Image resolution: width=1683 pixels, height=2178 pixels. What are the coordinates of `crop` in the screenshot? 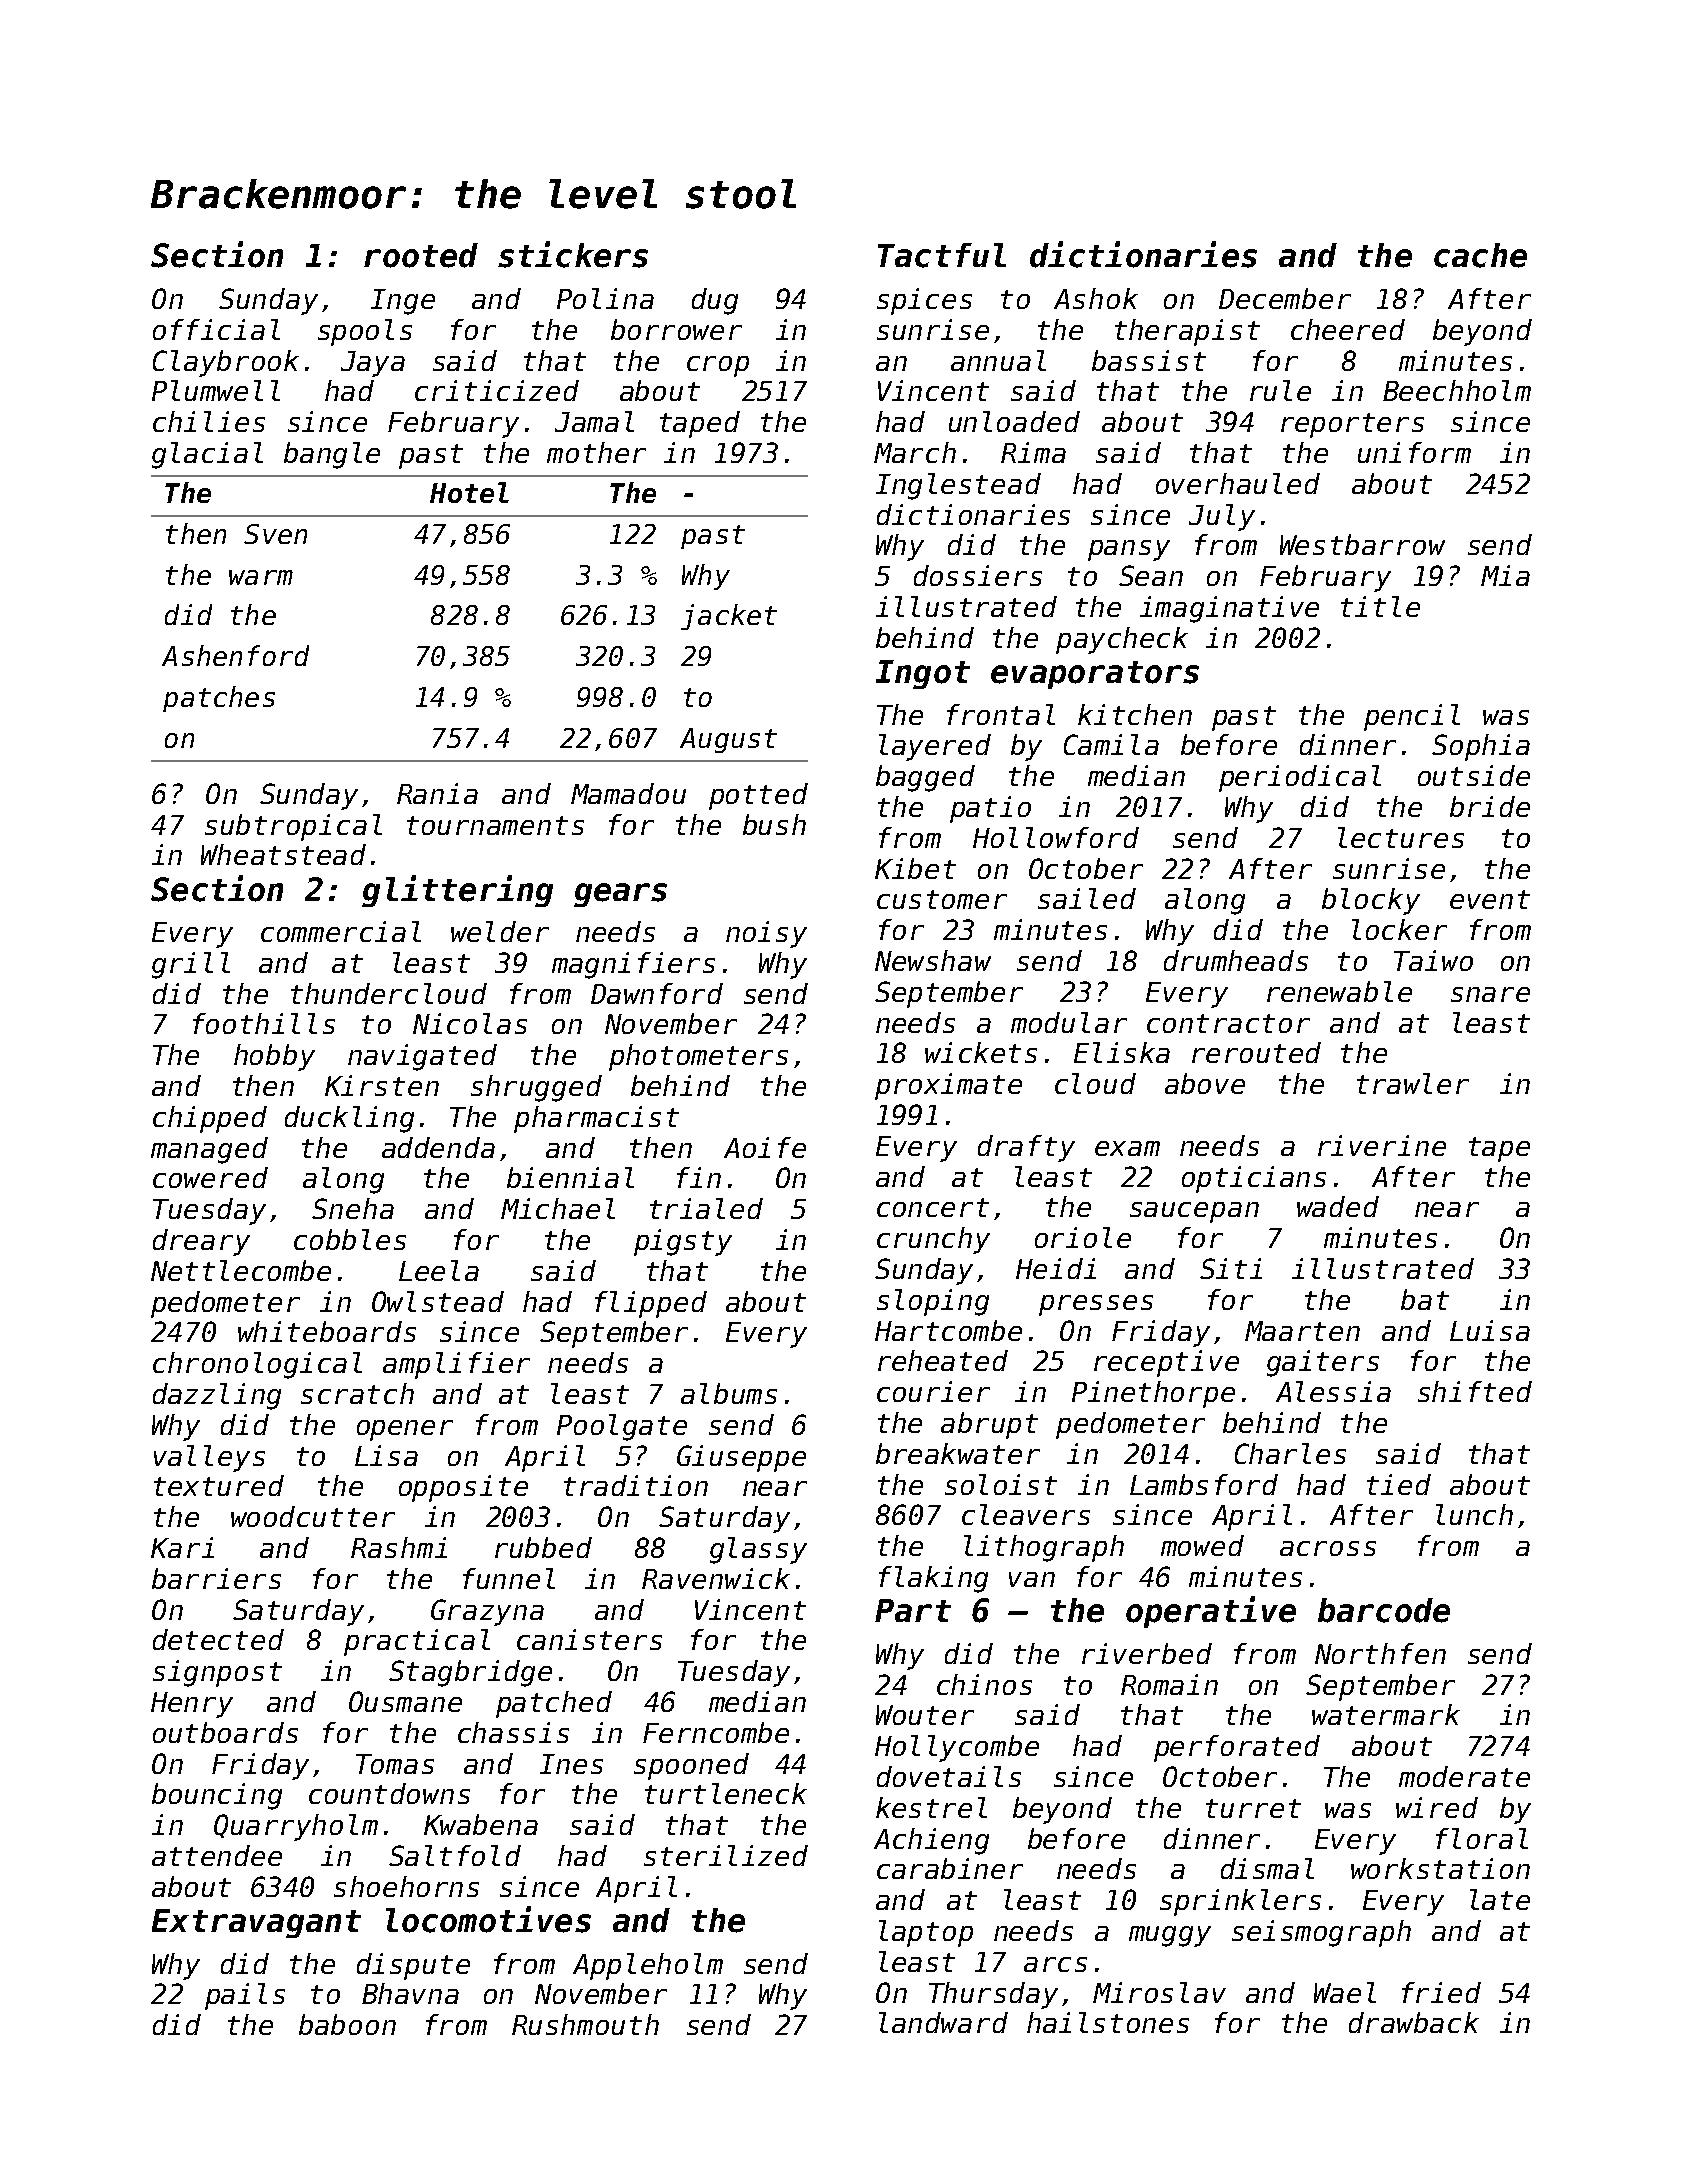 It's located at (718, 366).
